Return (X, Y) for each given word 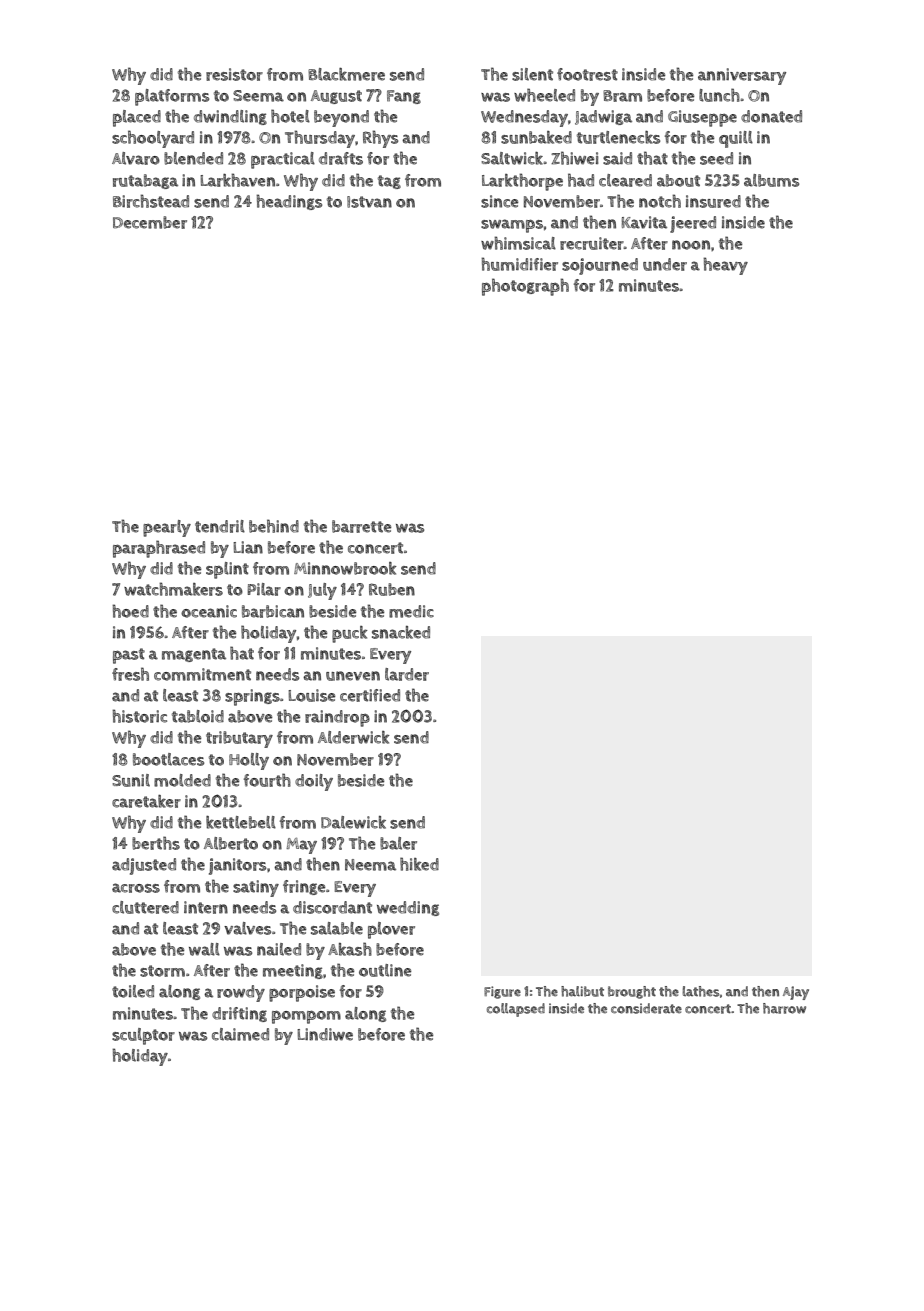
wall (204, 949)
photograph (525, 287)
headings (289, 202)
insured (713, 201)
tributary (239, 739)
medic (411, 611)
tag (389, 182)
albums (771, 180)
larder (407, 674)
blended (193, 158)
